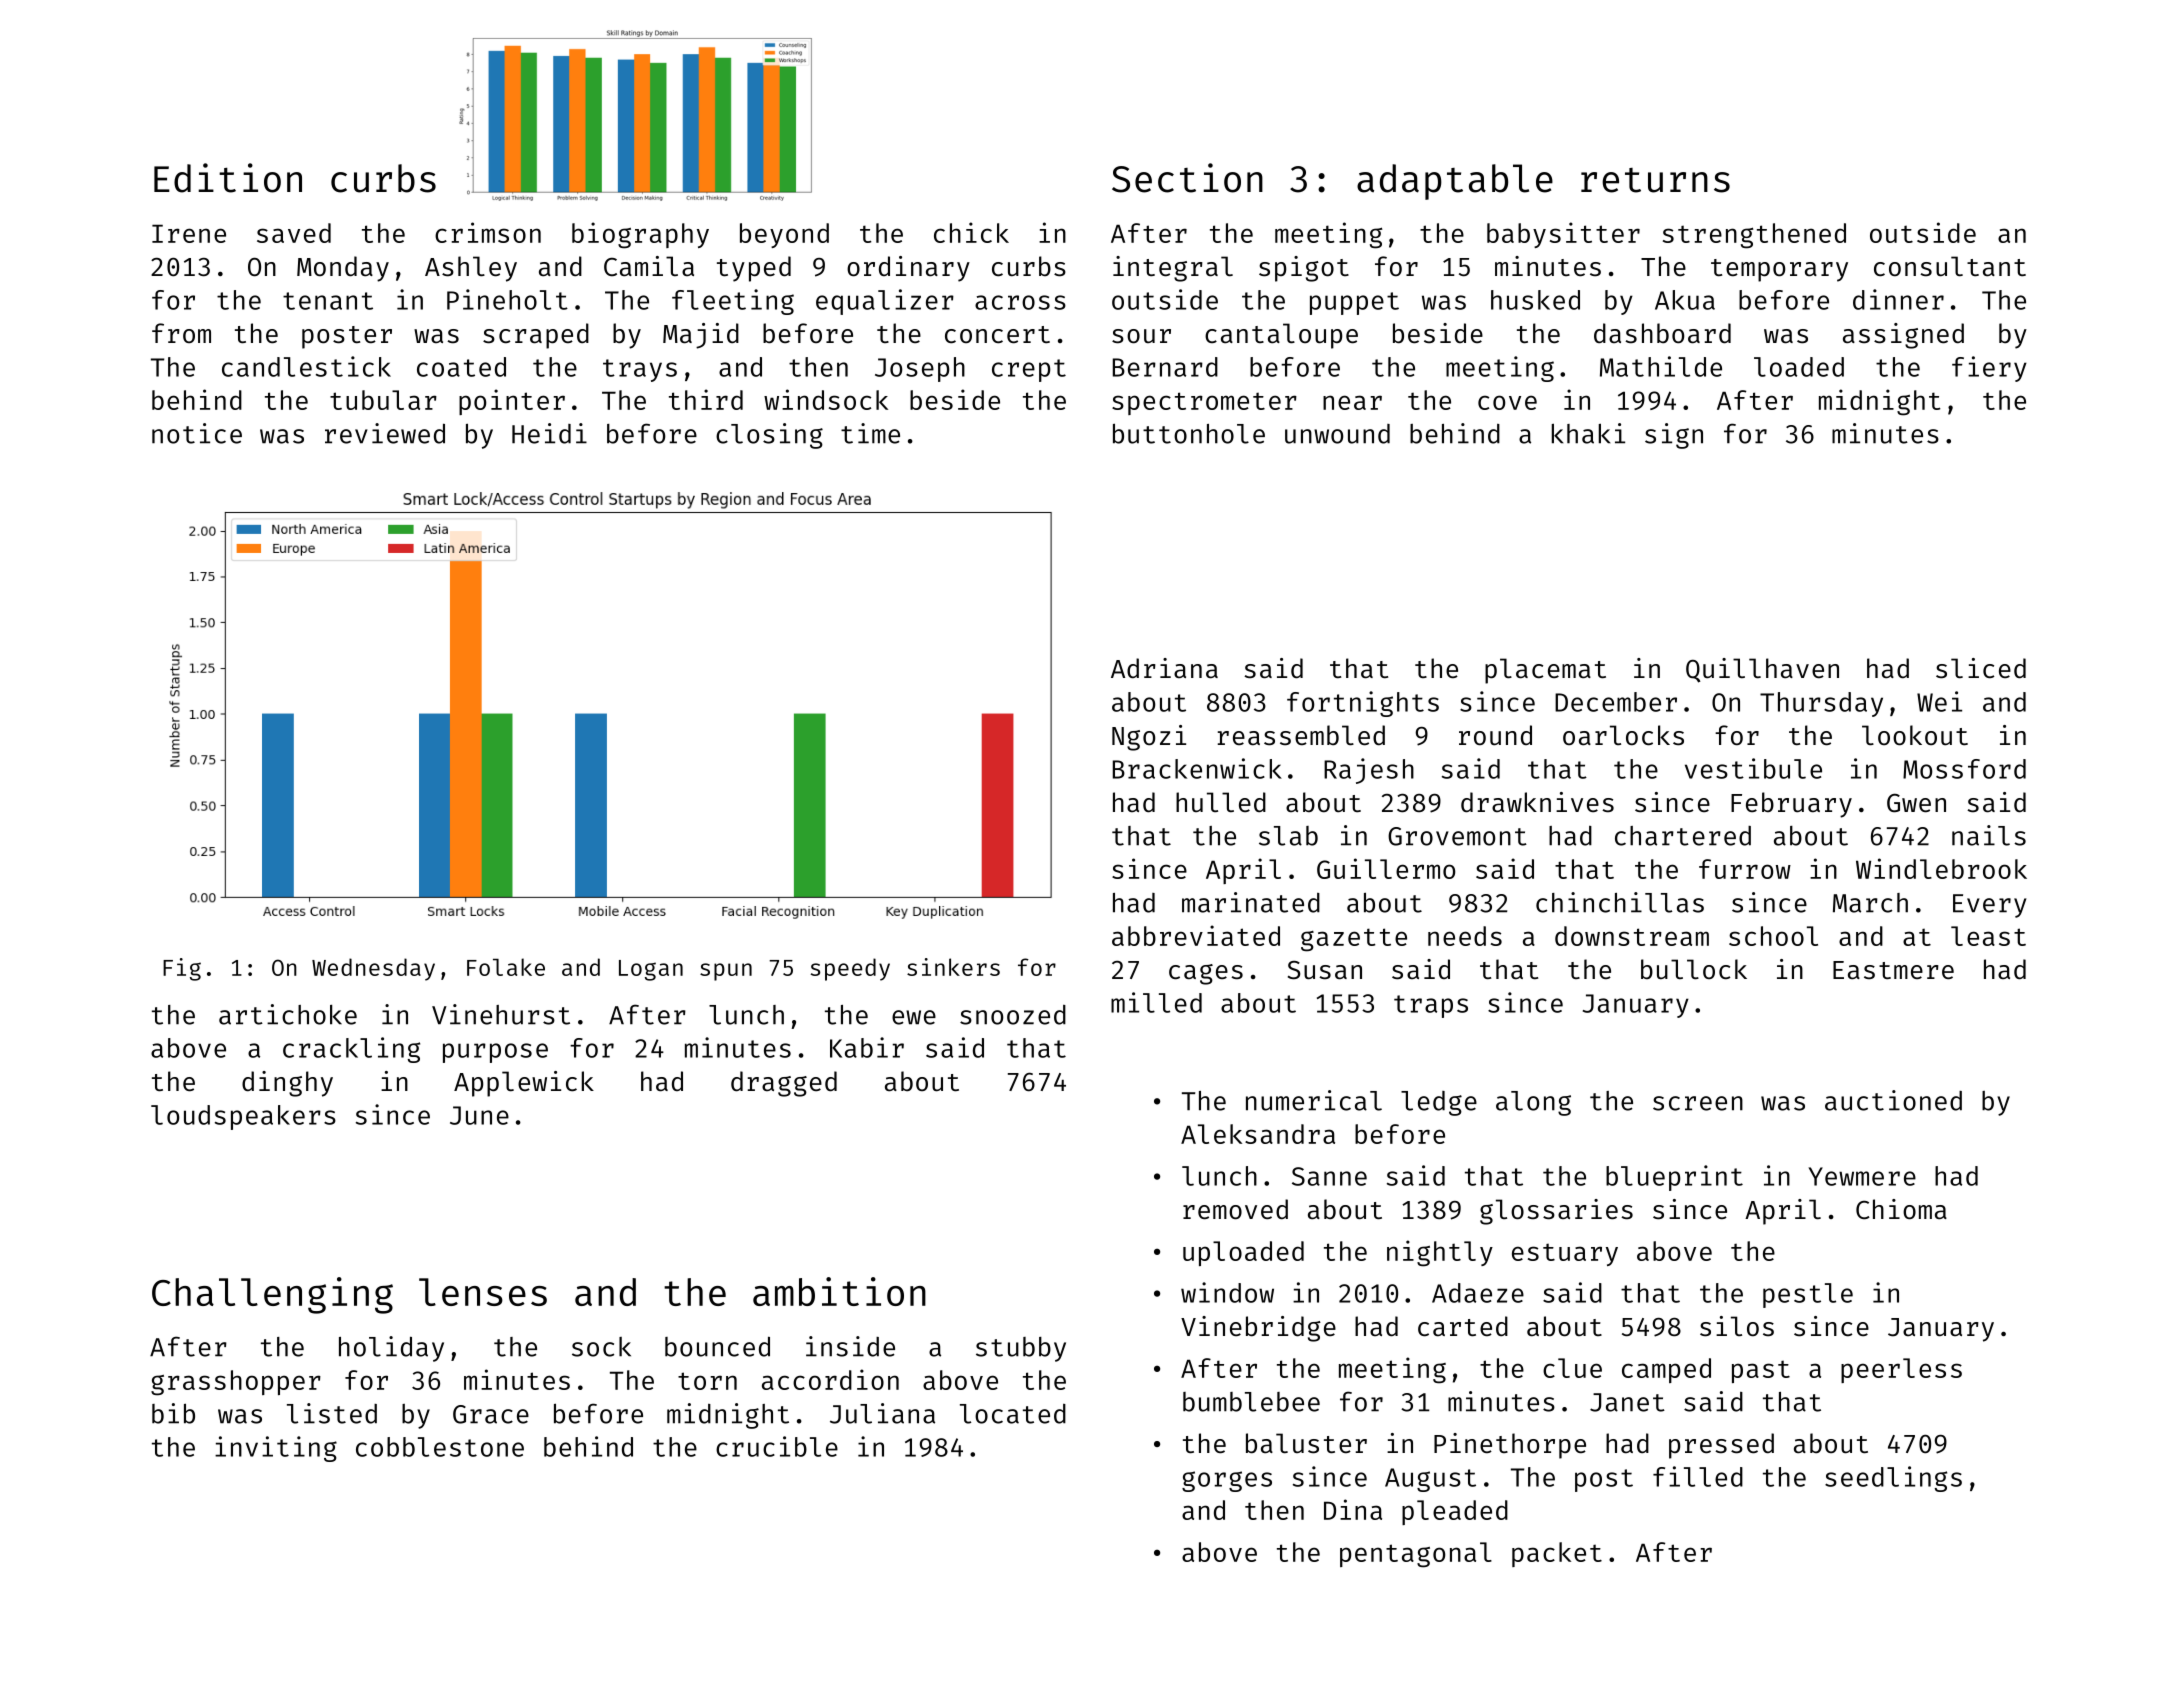 The image size is (2178, 1683). Describe the element at coordinates (882, 1413) in the screenshot. I see `Juliana` at that location.
